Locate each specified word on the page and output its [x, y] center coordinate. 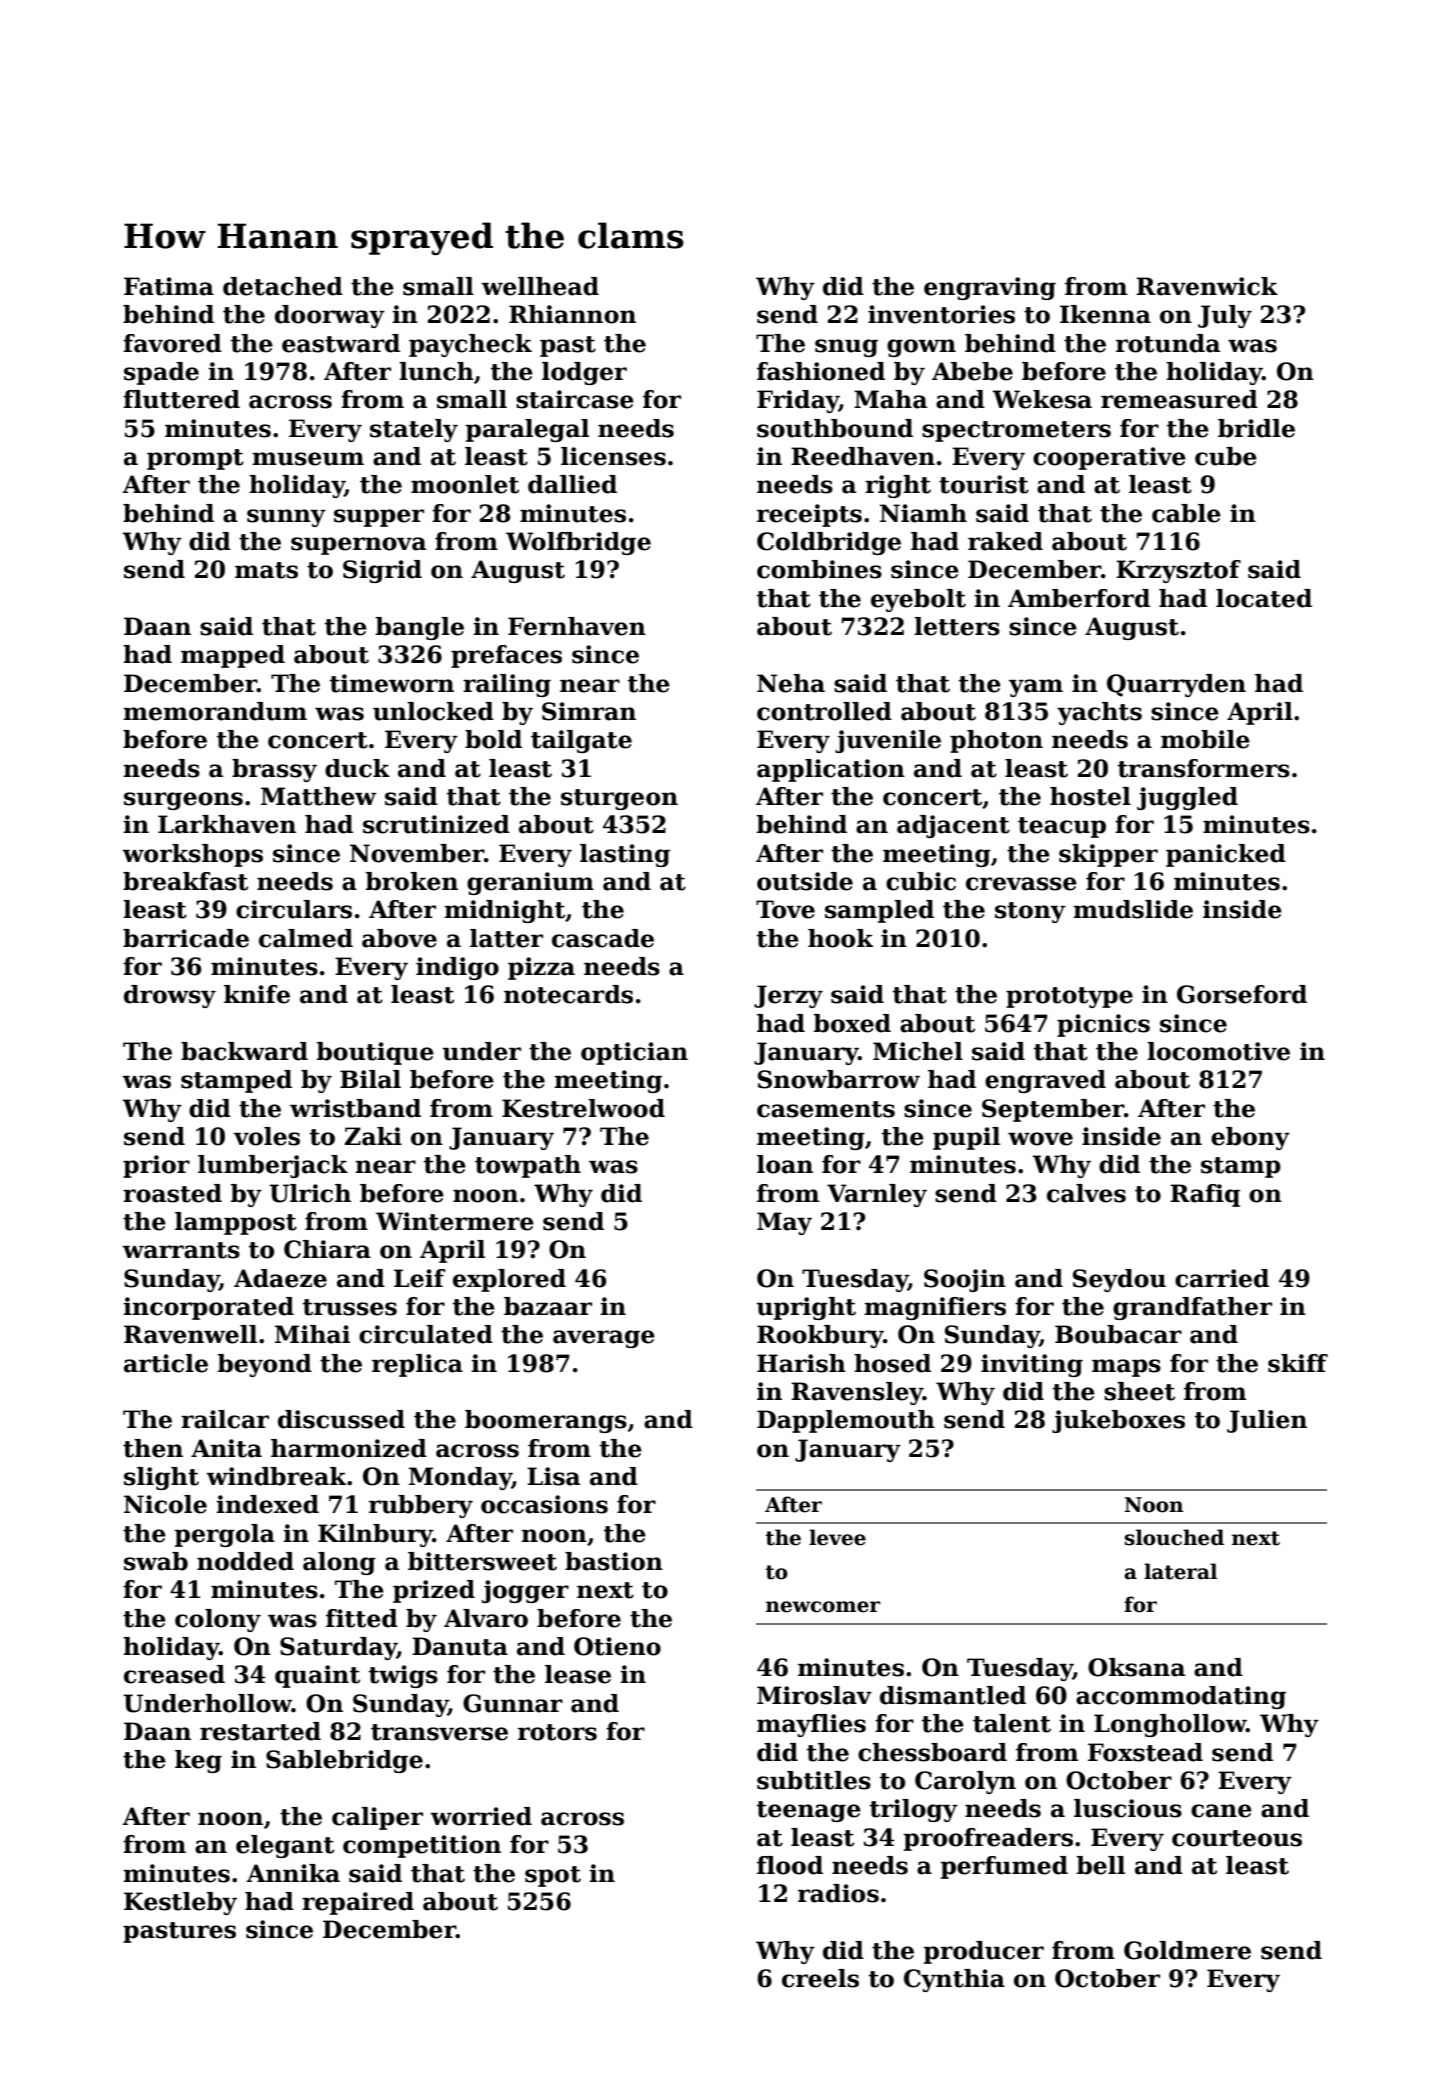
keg [198, 1761]
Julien [1267, 1421]
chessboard [932, 1752]
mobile [1205, 739]
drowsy [170, 996]
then [153, 1448]
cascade [603, 938]
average [604, 1339]
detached [283, 286]
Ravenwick [1207, 286]
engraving [990, 288]
